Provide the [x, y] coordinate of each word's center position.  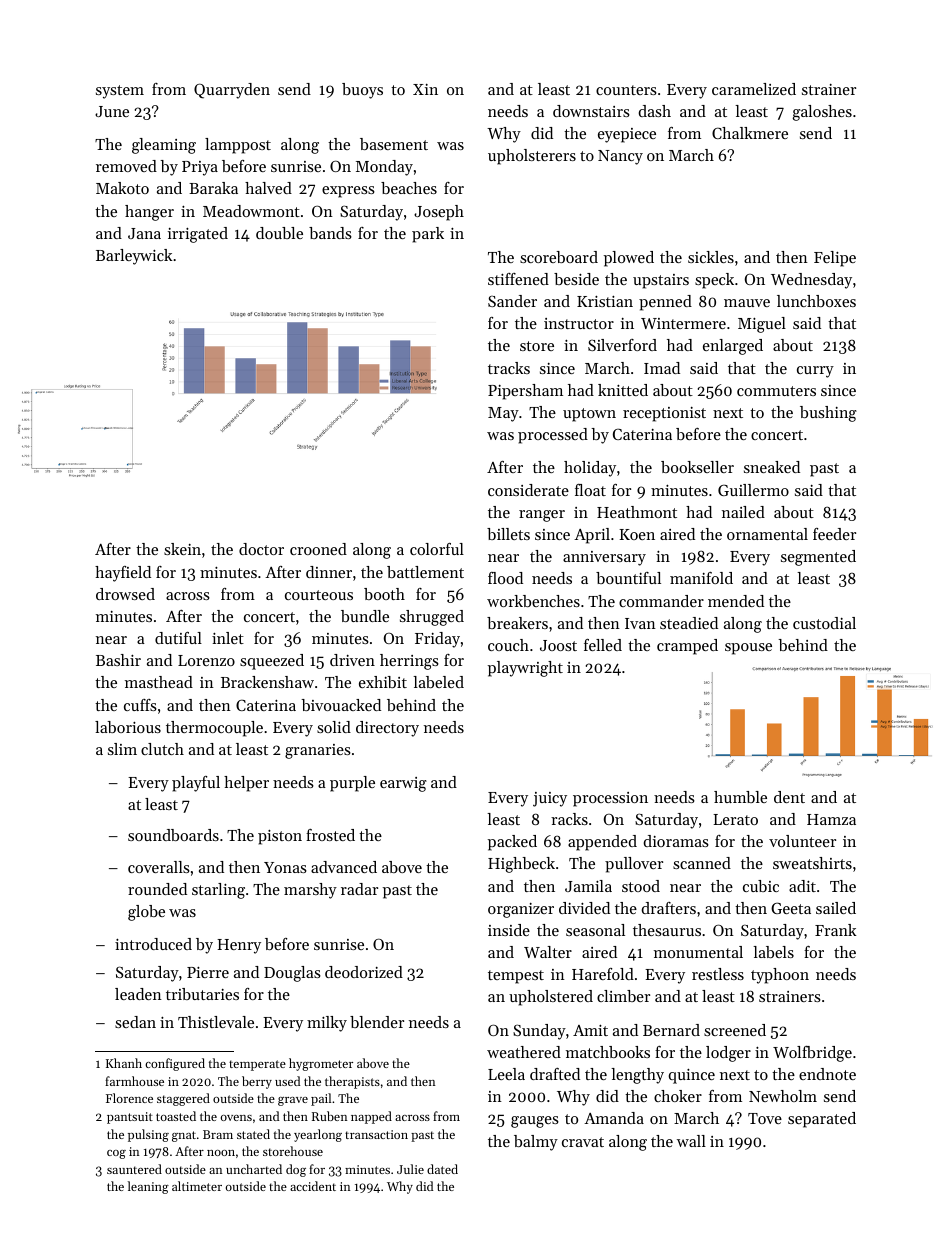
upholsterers [532, 157]
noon [221, 1153]
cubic [761, 886]
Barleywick [134, 257]
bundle [365, 616]
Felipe [835, 259]
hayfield [123, 574]
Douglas [292, 974]
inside [509, 930]
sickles [711, 257]
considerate [528, 490]
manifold [701, 578]
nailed [743, 512]
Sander [512, 301]
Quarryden [232, 91]
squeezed [272, 662]
